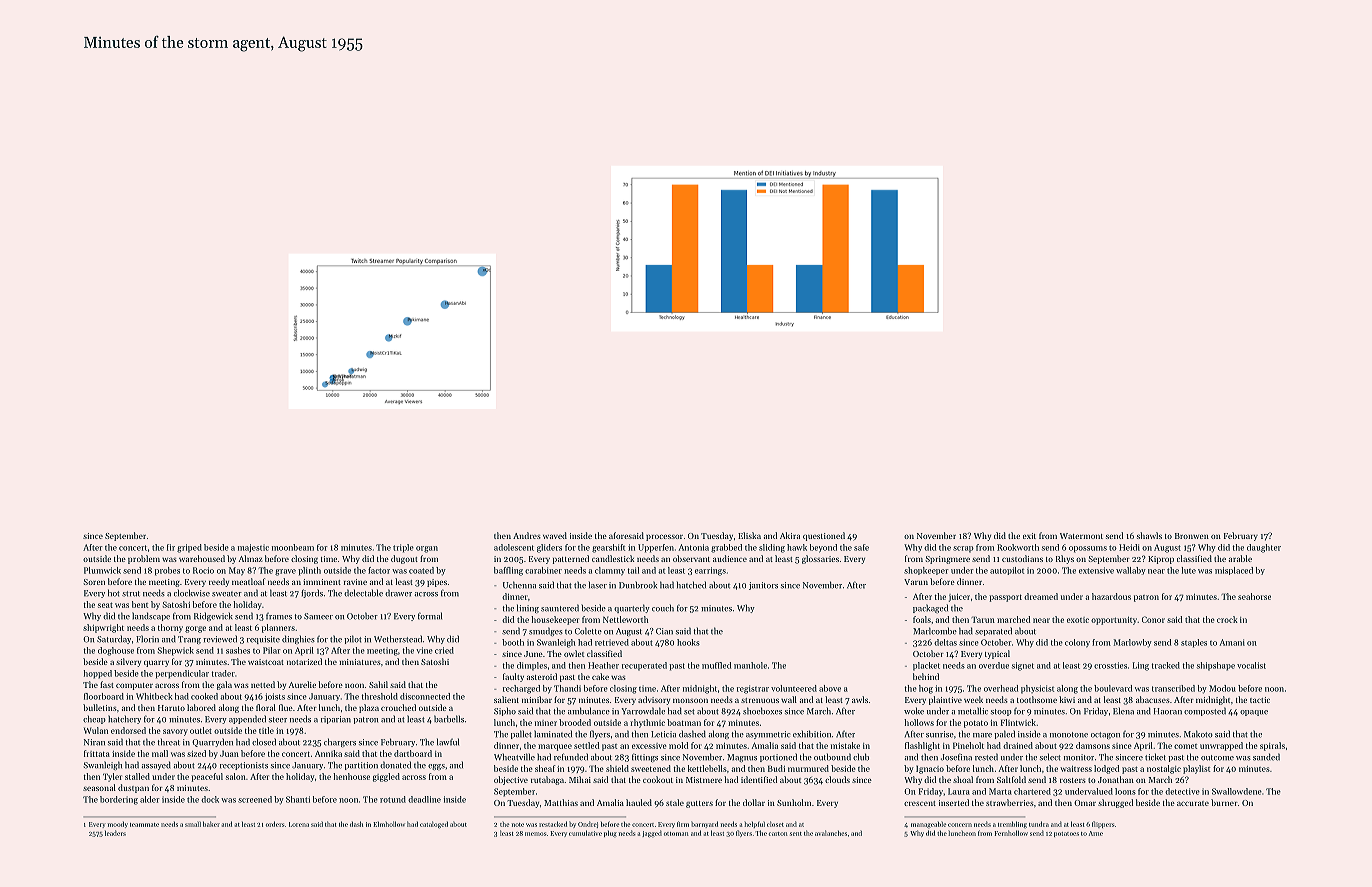 The height and width of the image is (887, 1372). I want to click on select, so click(1050, 757).
